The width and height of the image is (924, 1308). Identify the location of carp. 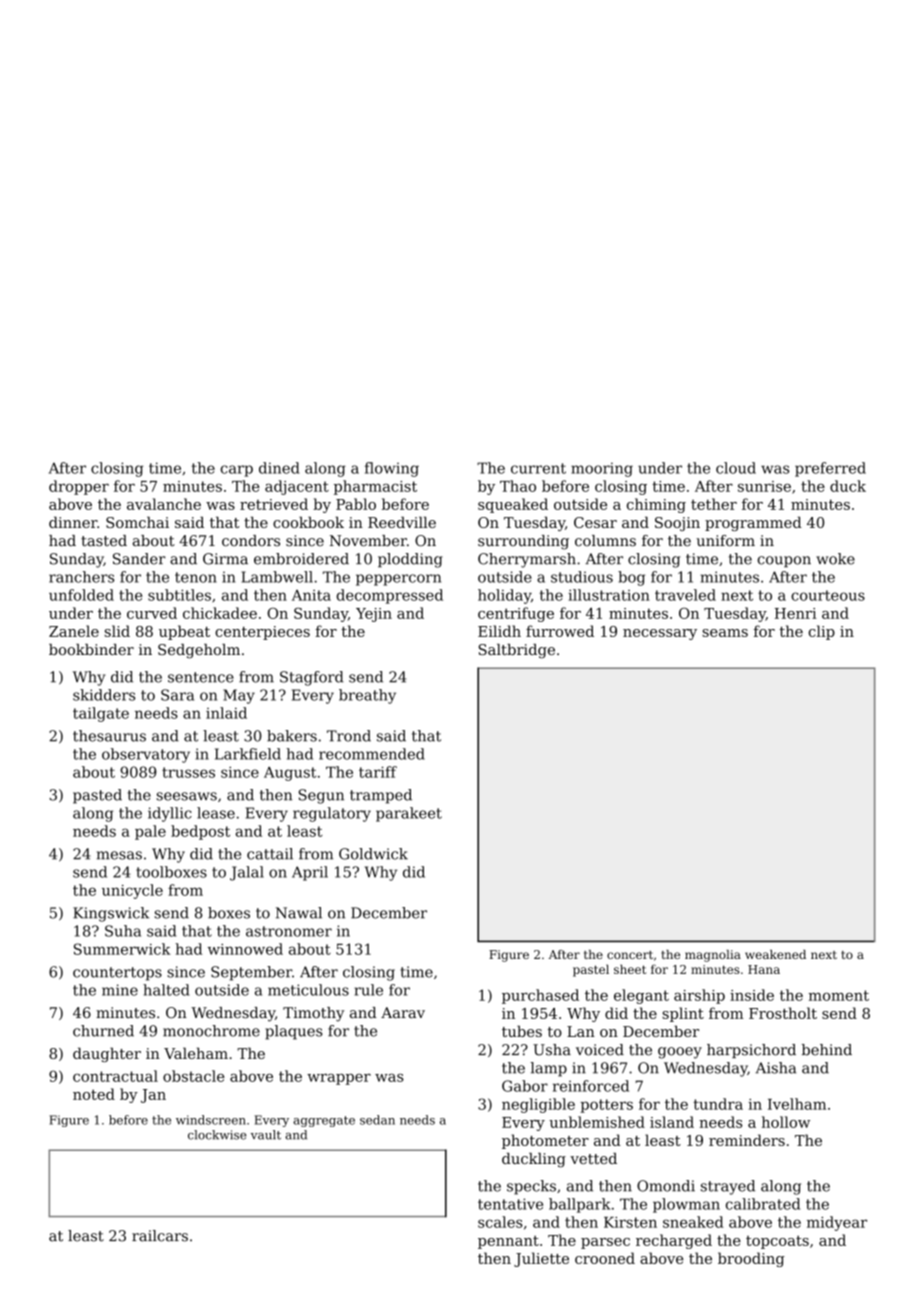
(236, 471).
